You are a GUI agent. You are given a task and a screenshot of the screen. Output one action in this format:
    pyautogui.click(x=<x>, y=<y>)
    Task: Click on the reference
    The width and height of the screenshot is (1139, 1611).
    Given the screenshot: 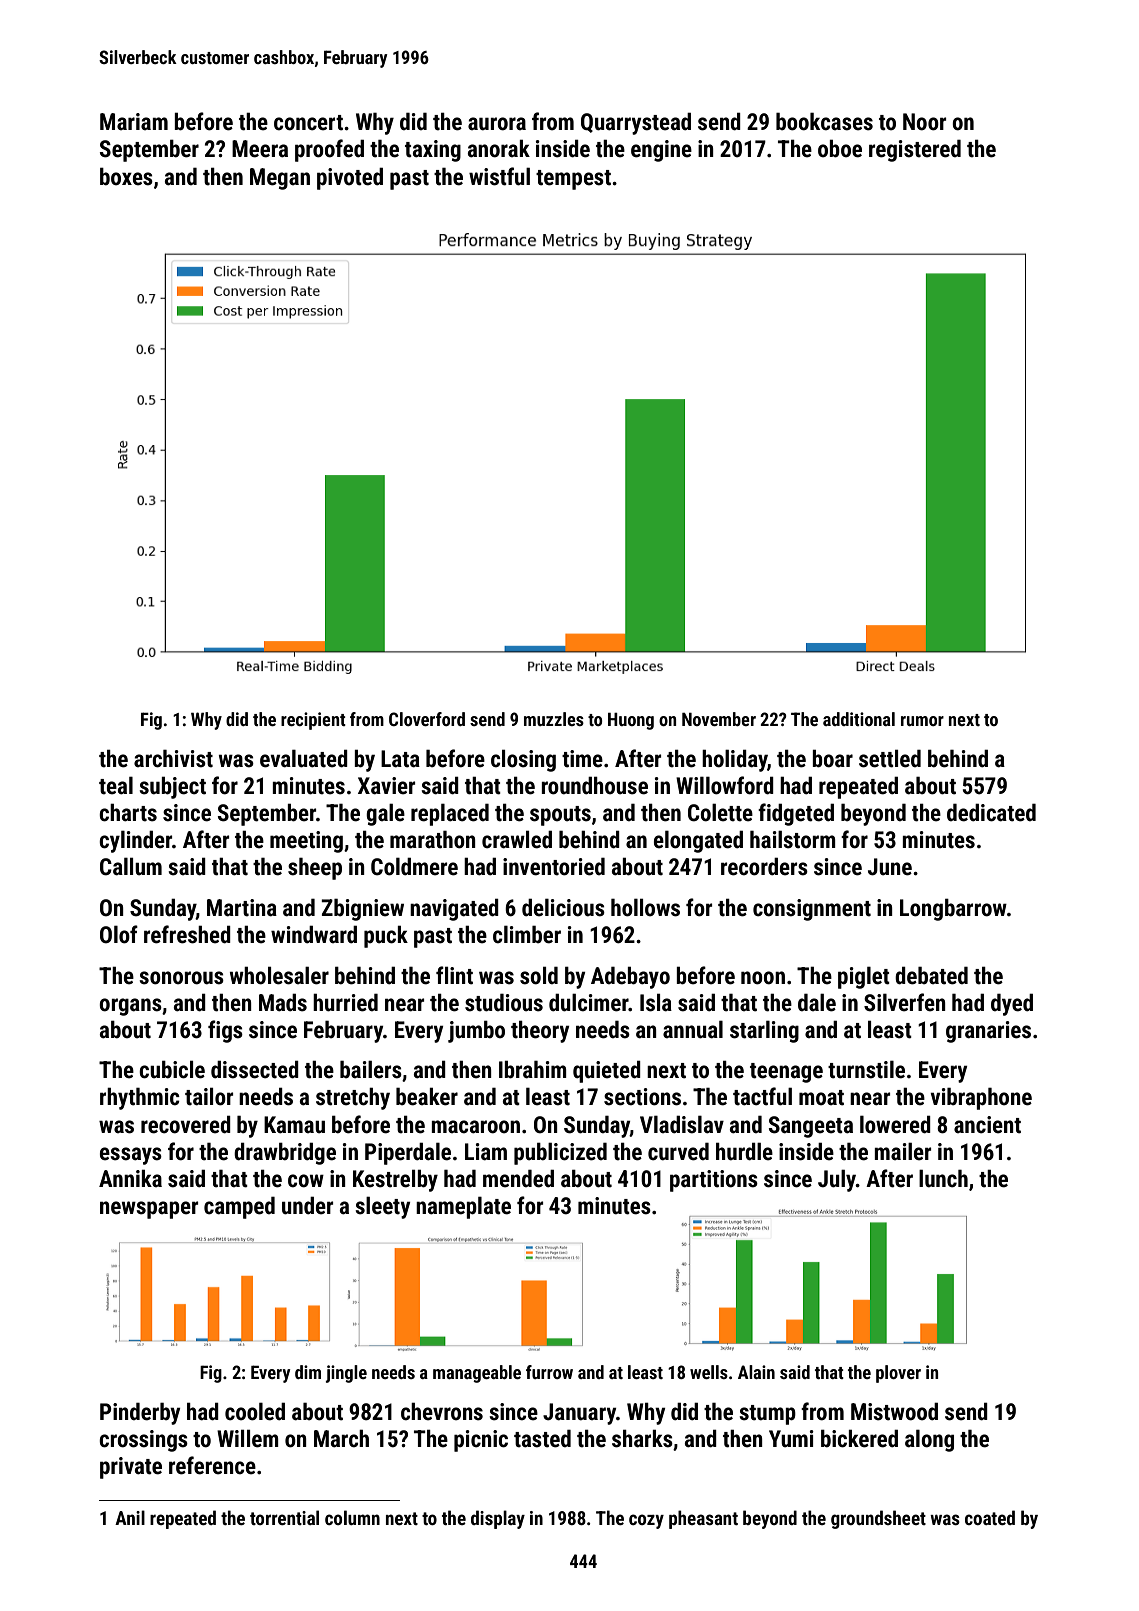 What is the action you would take?
    pyautogui.click(x=212, y=1465)
